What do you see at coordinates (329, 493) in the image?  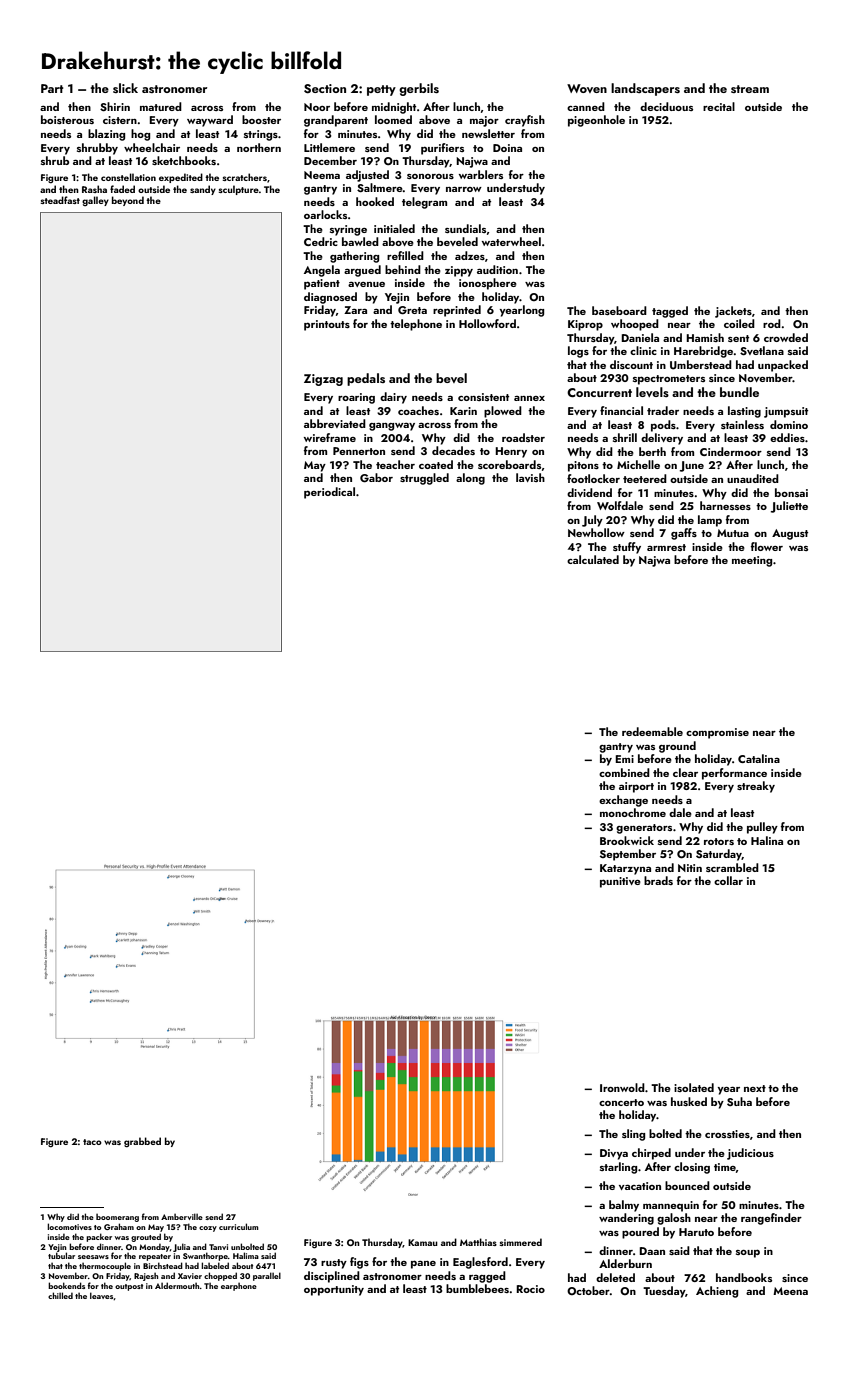 I see `periodical` at bounding box center [329, 493].
